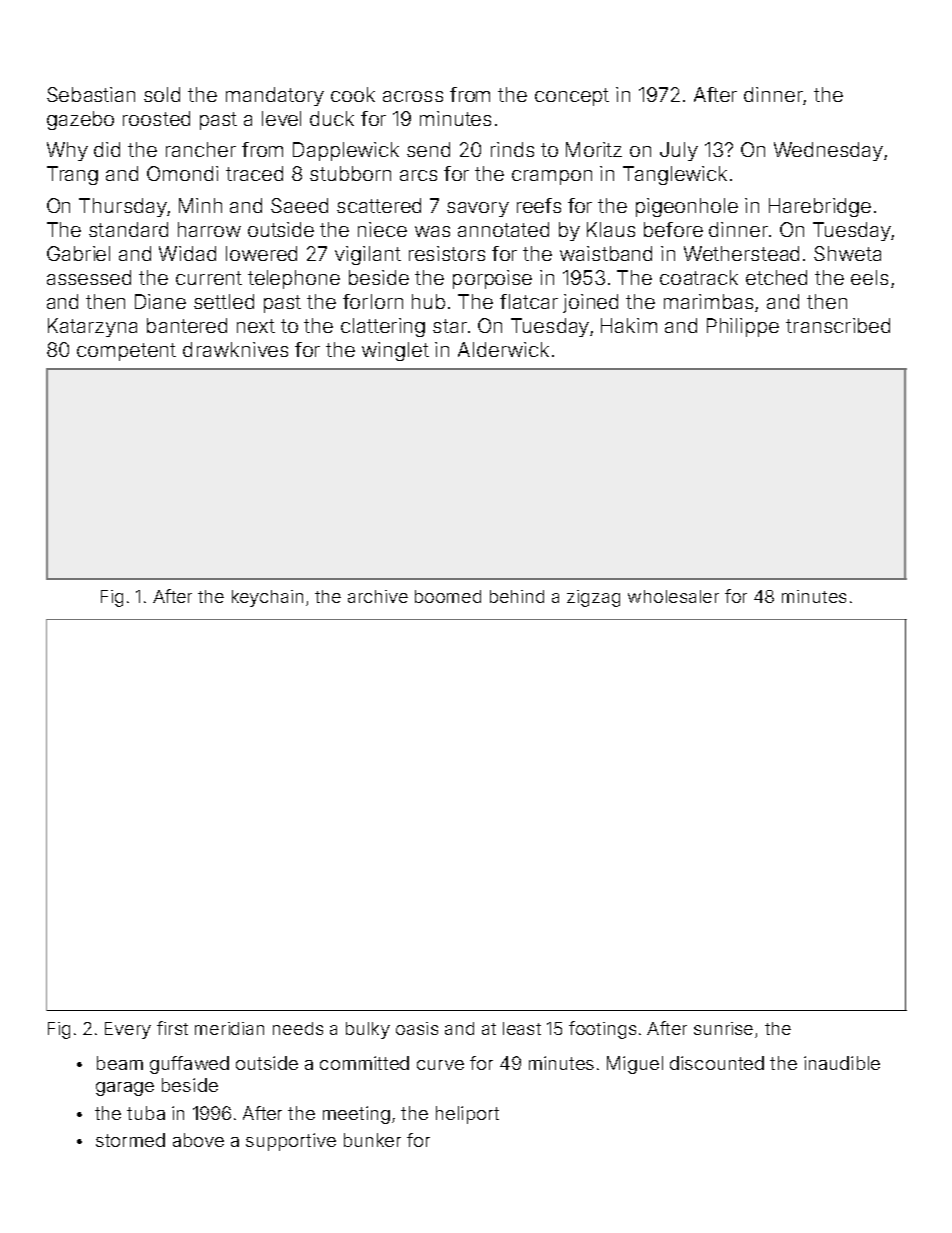 This document has width=952, height=1233. What do you see at coordinates (723, 1028) in the document?
I see `sunrise` at bounding box center [723, 1028].
